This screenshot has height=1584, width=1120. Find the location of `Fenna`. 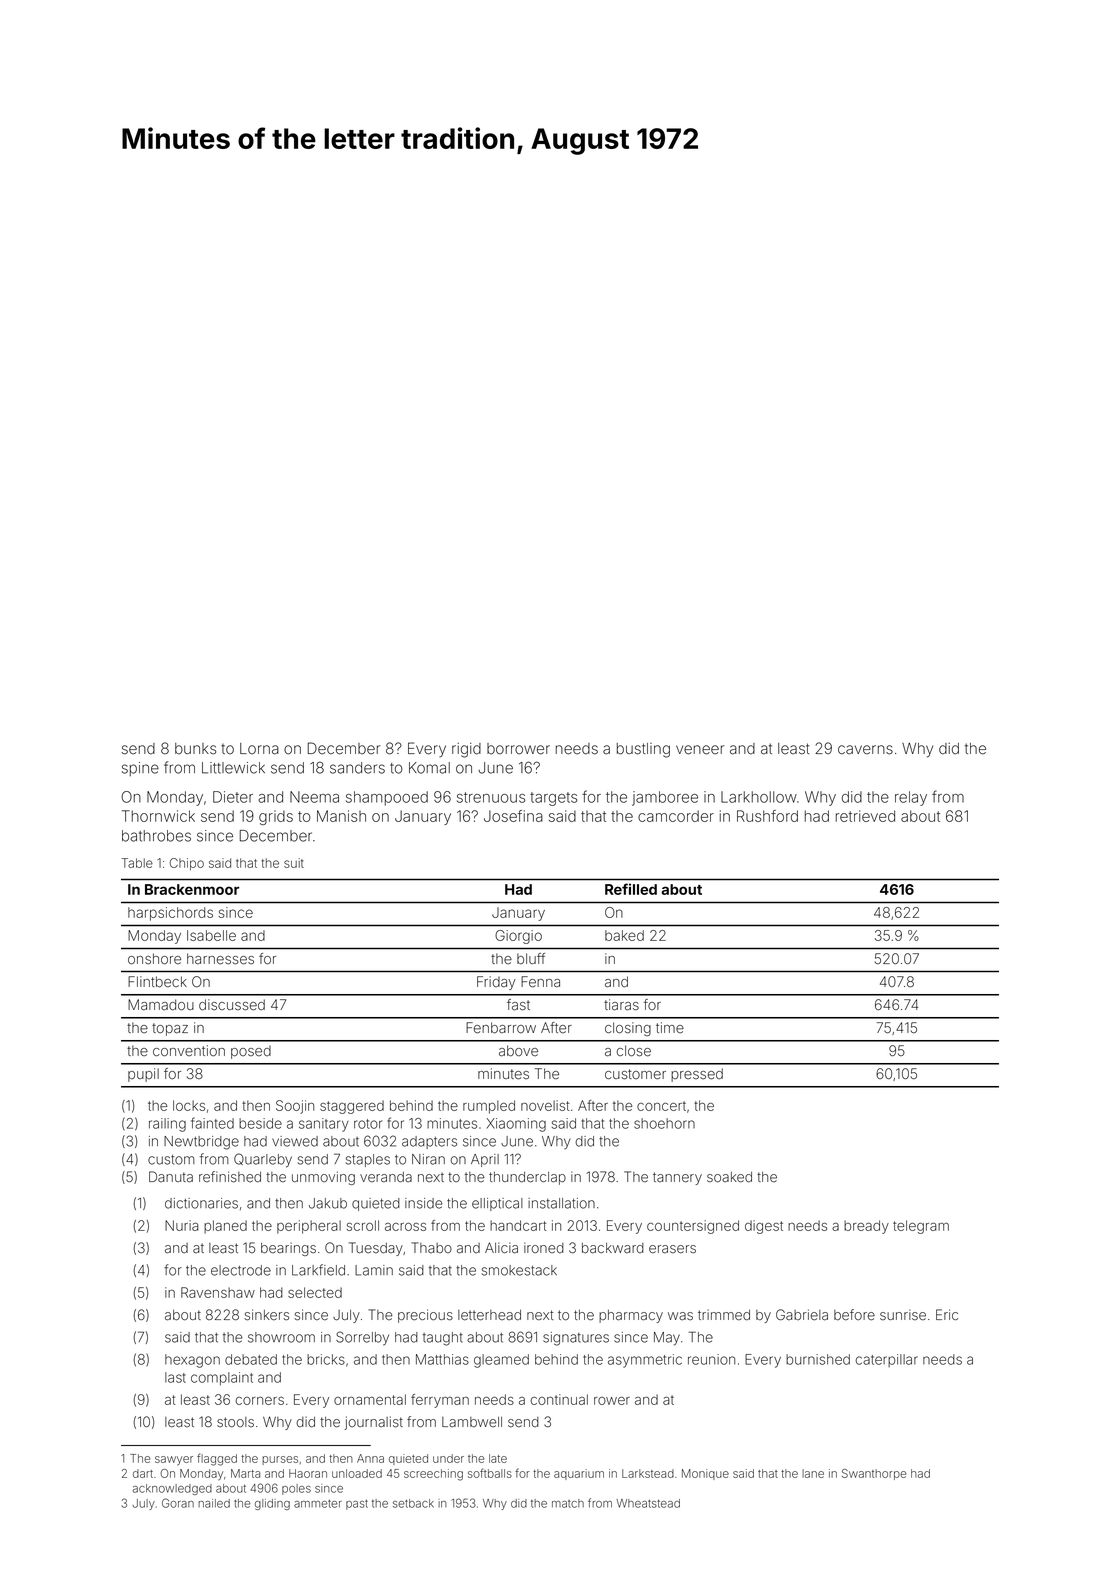

Fenna is located at coordinates (540, 982).
